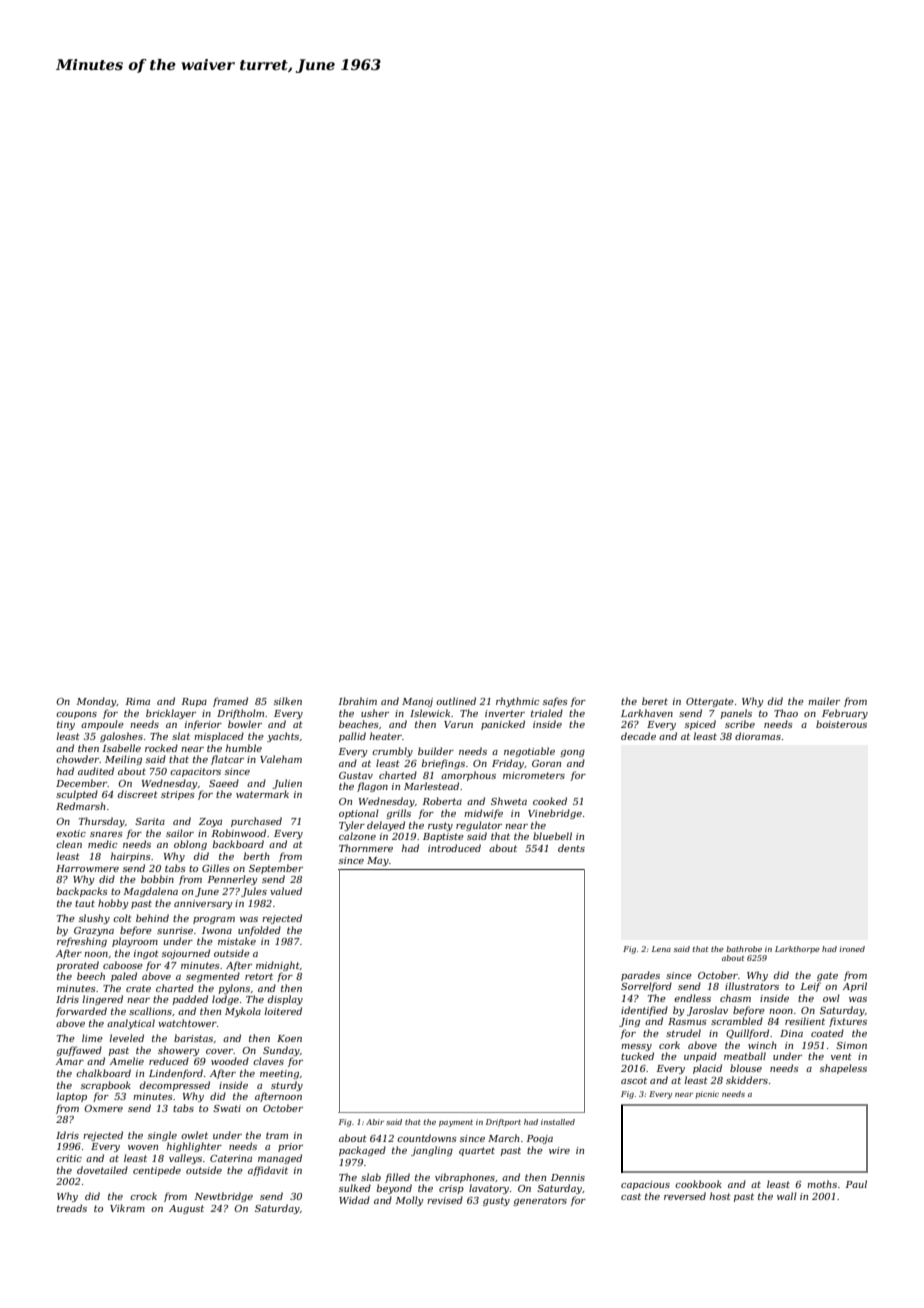  What do you see at coordinates (720, 1196) in the screenshot?
I see `host` at bounding box center [720, 1196].
